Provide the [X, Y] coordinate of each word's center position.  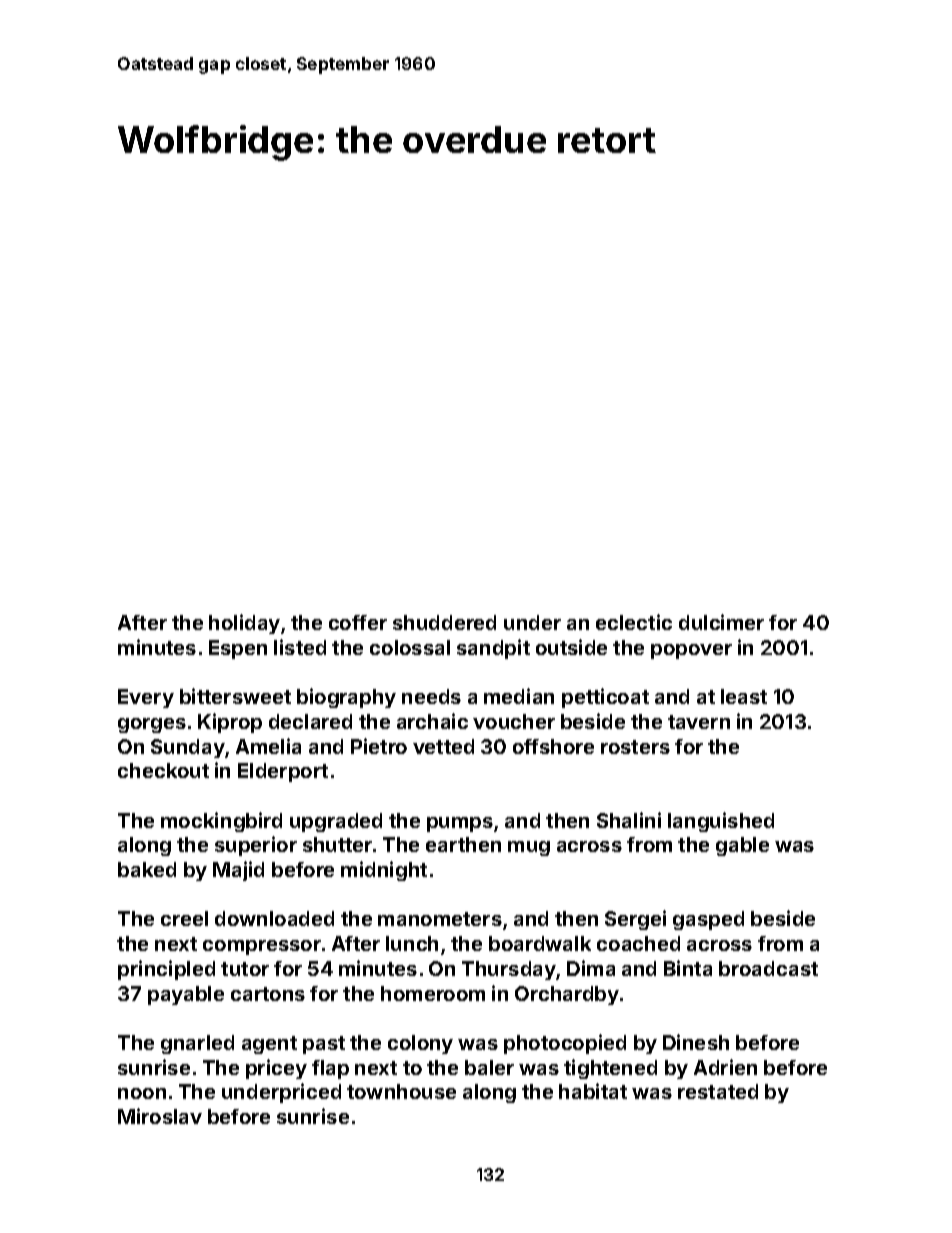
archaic [432, 721]
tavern [699, 722]
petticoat [605, 698]
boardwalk [540, 943]
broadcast [768, 968]
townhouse [401, 1091]
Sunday [188, 748]
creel [184, 918]
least [744, 696]
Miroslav [160, 1116]
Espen [238, 649]
